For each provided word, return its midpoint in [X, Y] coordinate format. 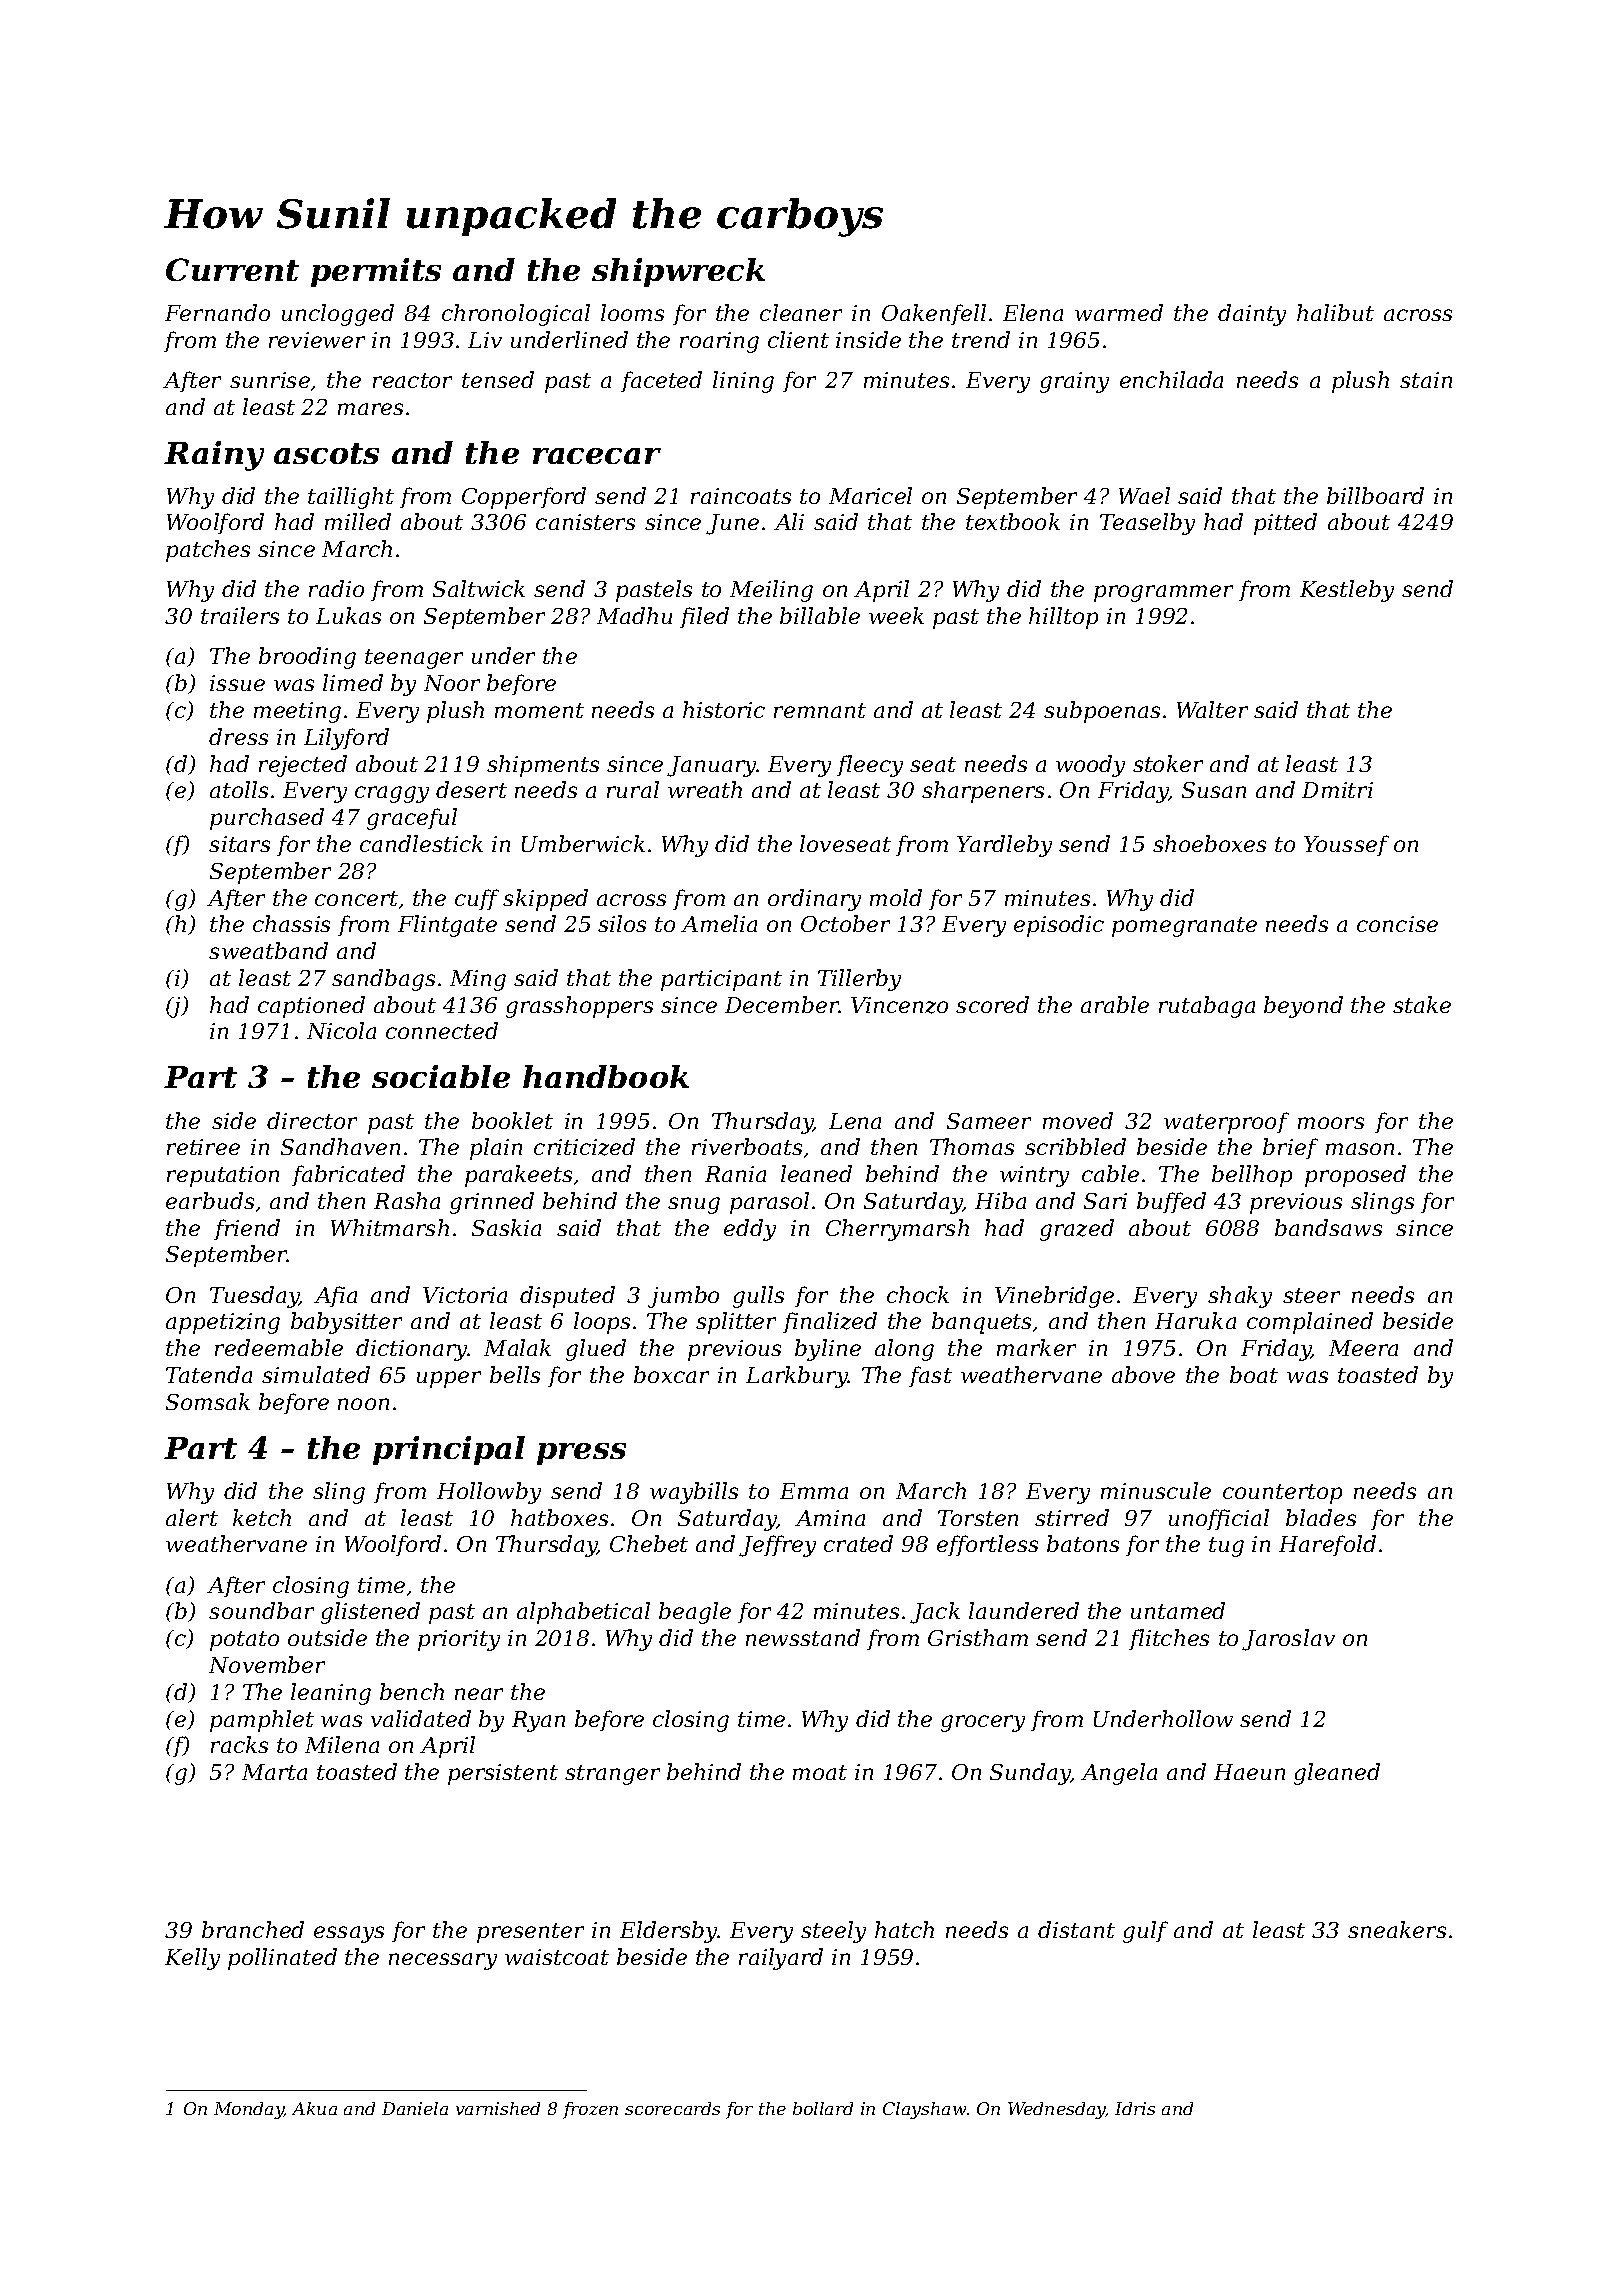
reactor [412, 380]
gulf [1145, 1932]
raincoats [741, 496]
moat [820, 1772]
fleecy [870, 766]
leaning [331, 1694]
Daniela [415, 2108]
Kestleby [1347, 591]
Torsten [978, 1518]
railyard [781, 1959]
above [1143, 1374]
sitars [239, 844]
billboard [1375, 495]
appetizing [223, 1323]
